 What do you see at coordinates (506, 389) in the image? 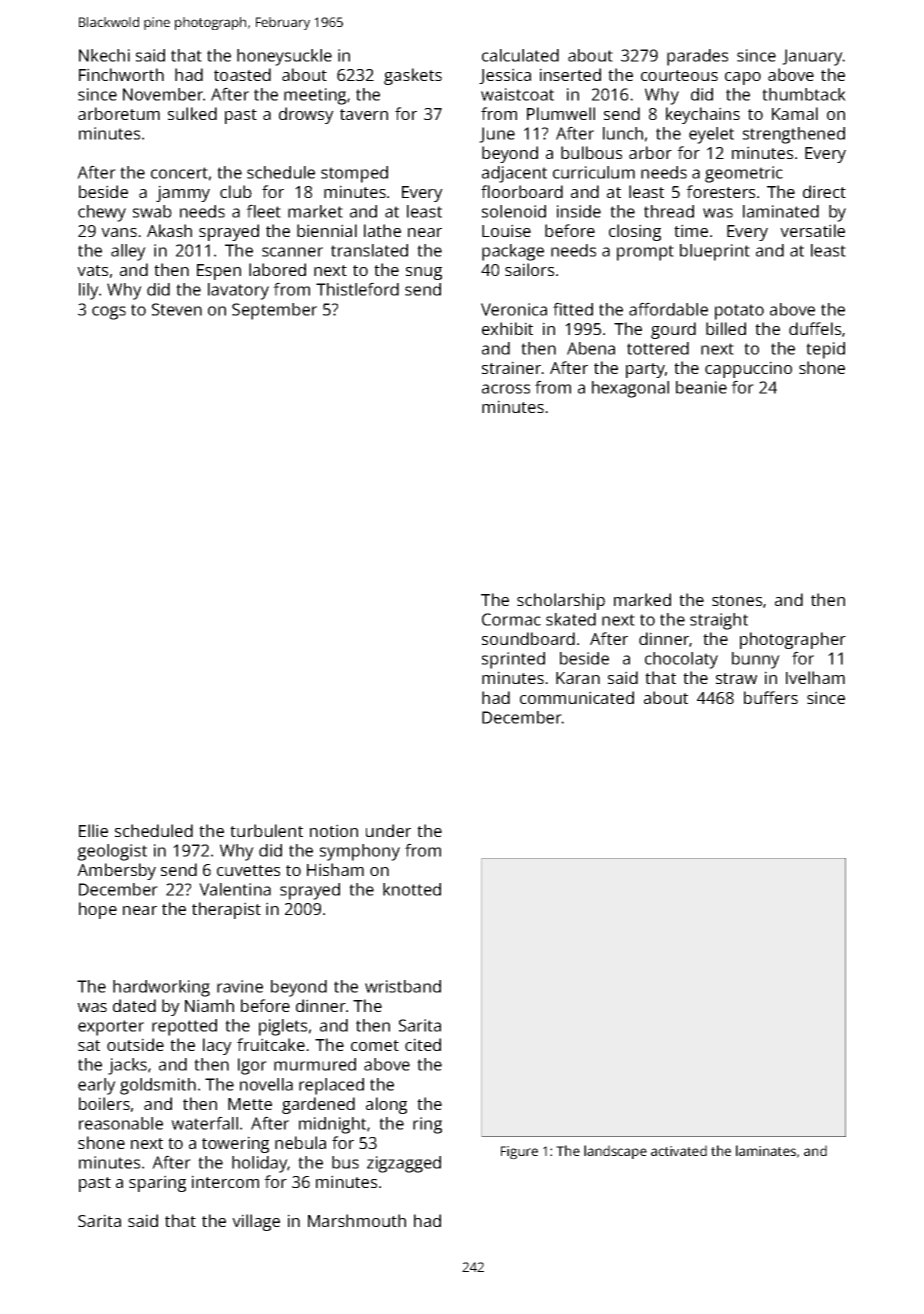
I see `across` at bounding box center [506, 389].
